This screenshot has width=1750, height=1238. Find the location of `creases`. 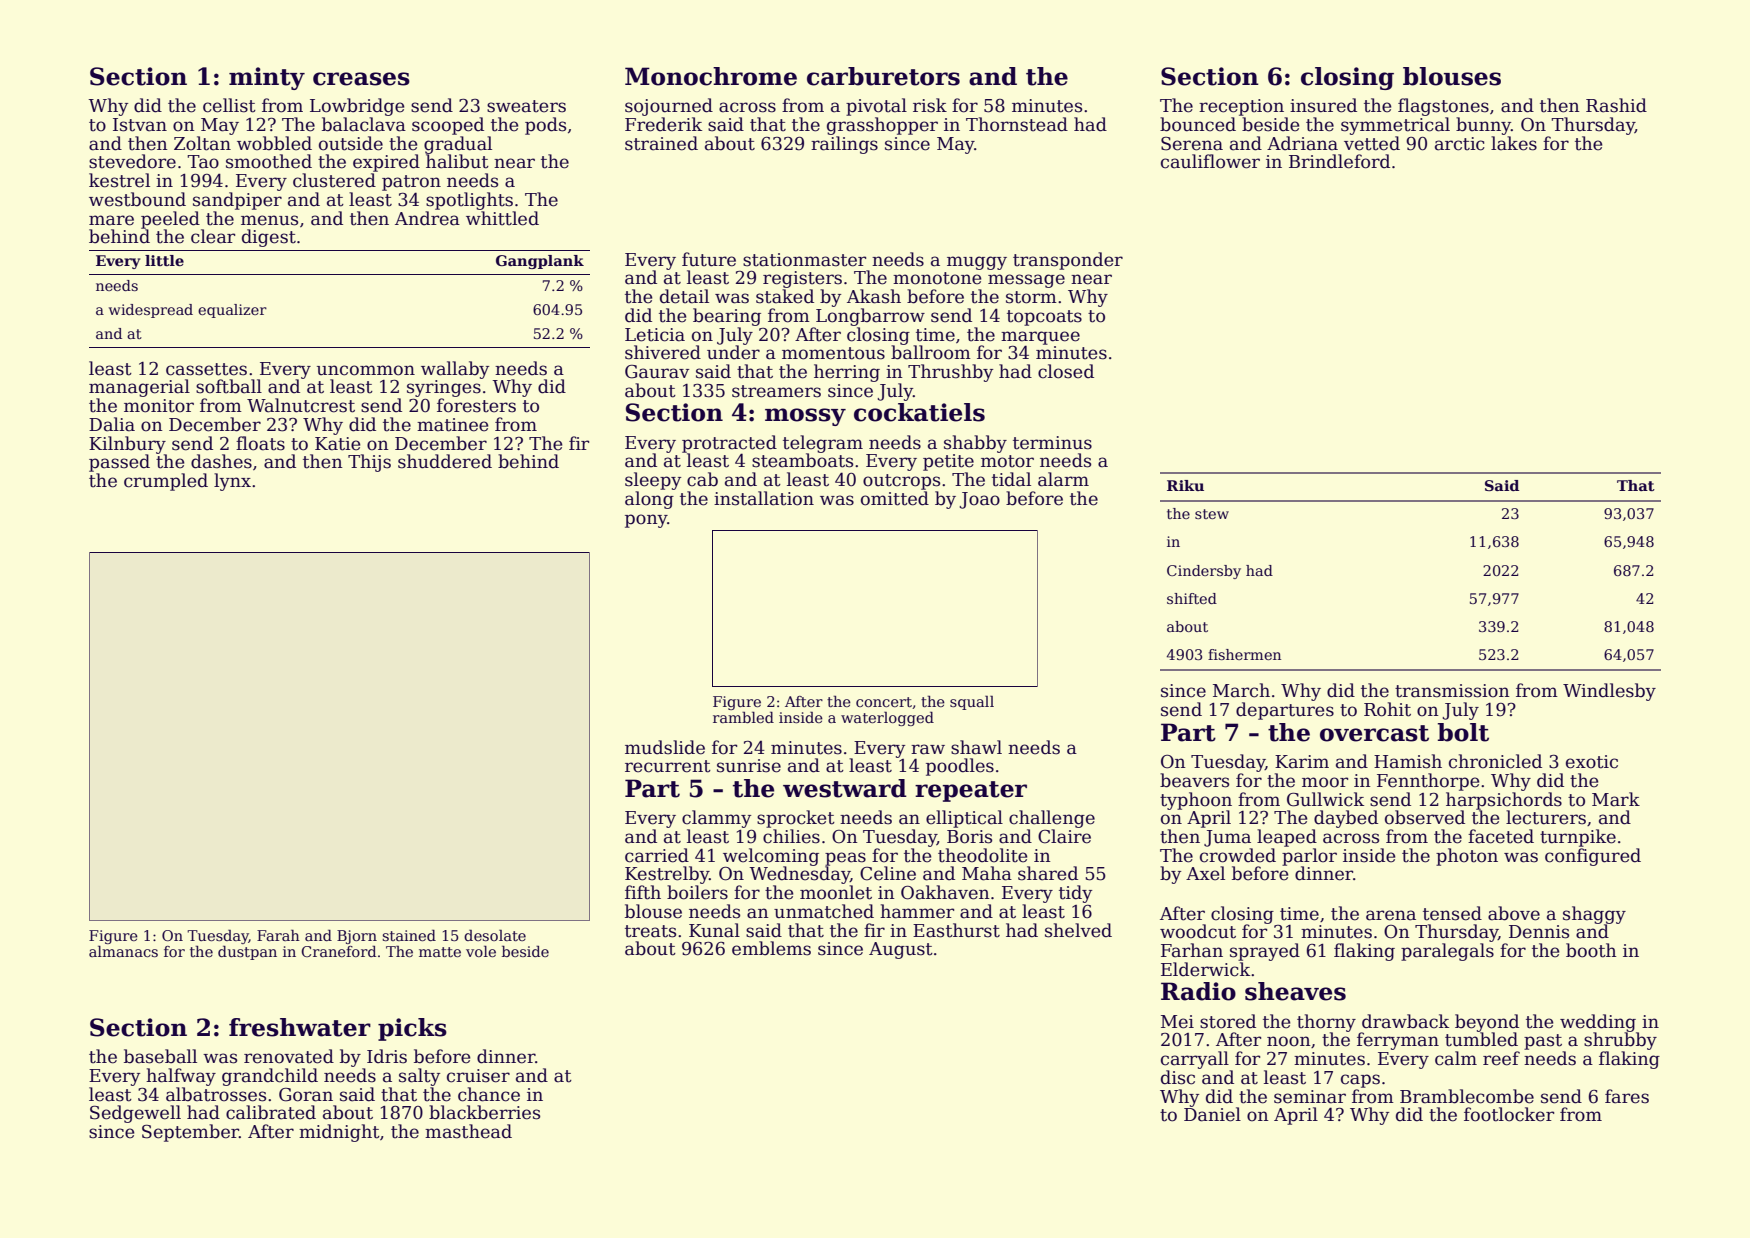

creases is located at coordinates (361, 79).
